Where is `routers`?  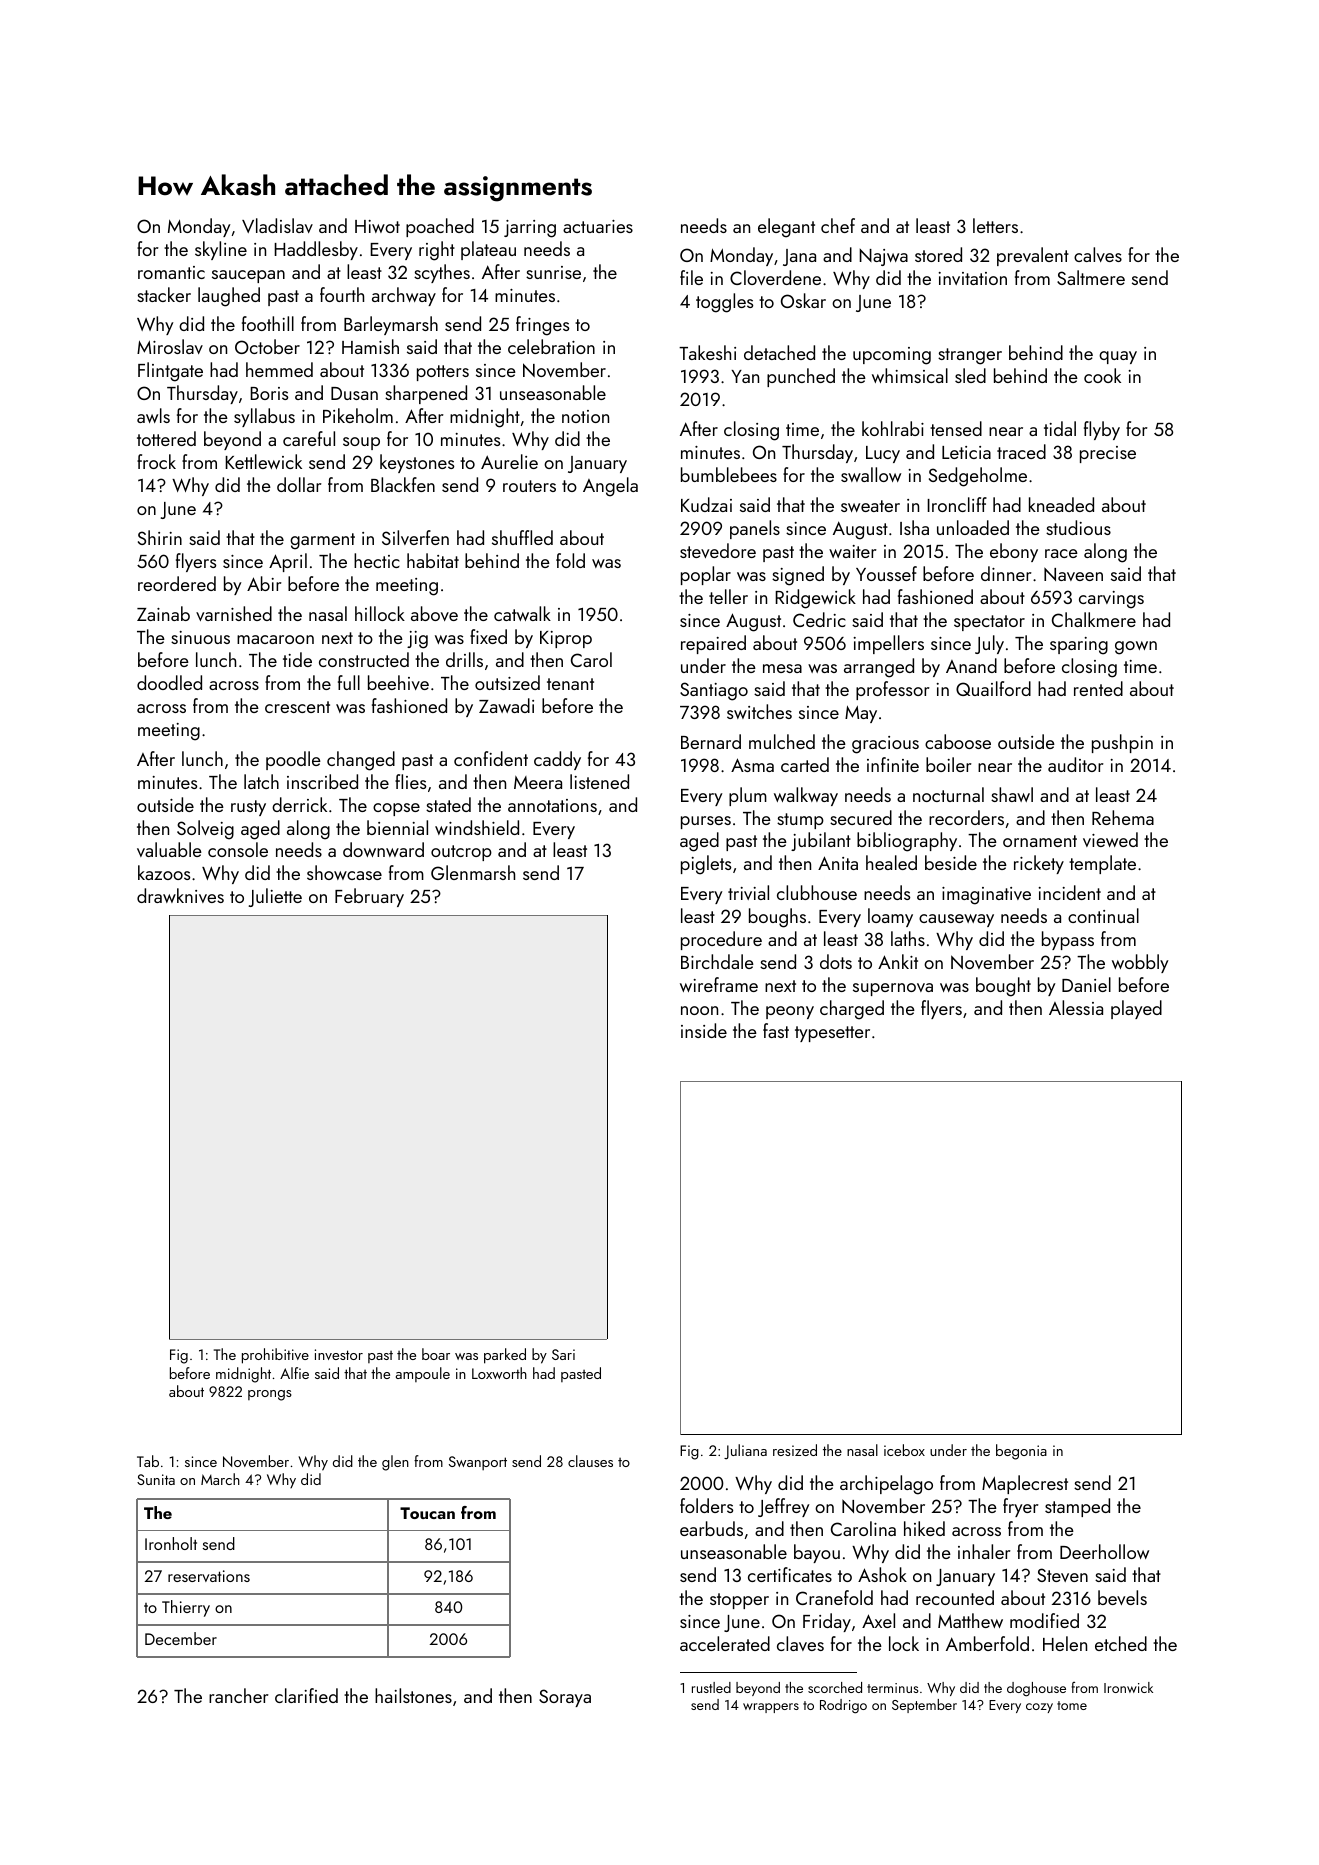 routers is located at coordinates (529, 486).
